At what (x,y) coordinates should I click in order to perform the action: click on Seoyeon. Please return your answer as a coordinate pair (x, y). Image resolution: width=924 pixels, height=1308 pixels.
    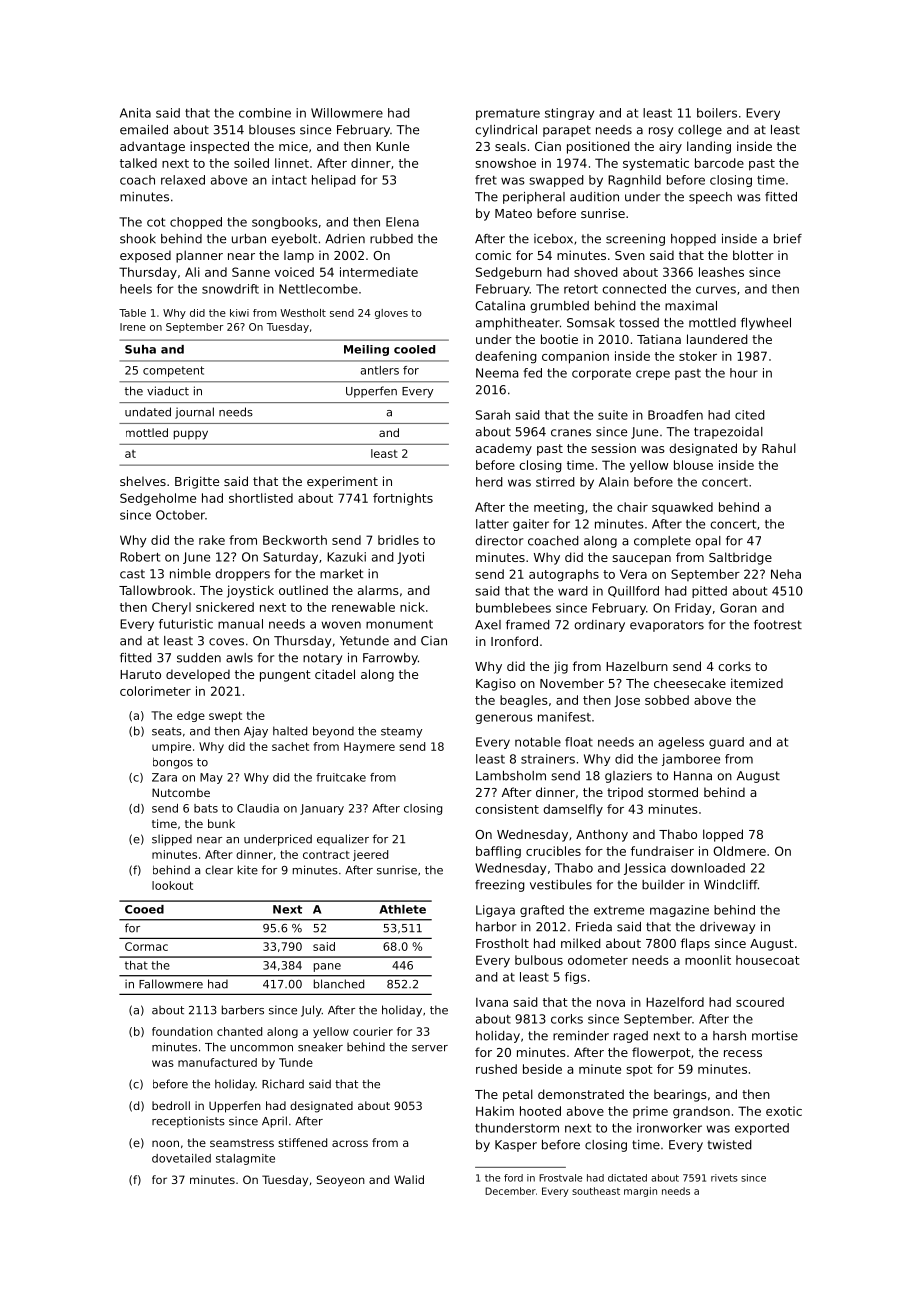
    Looking at the image, I should click on (341, 1181).
